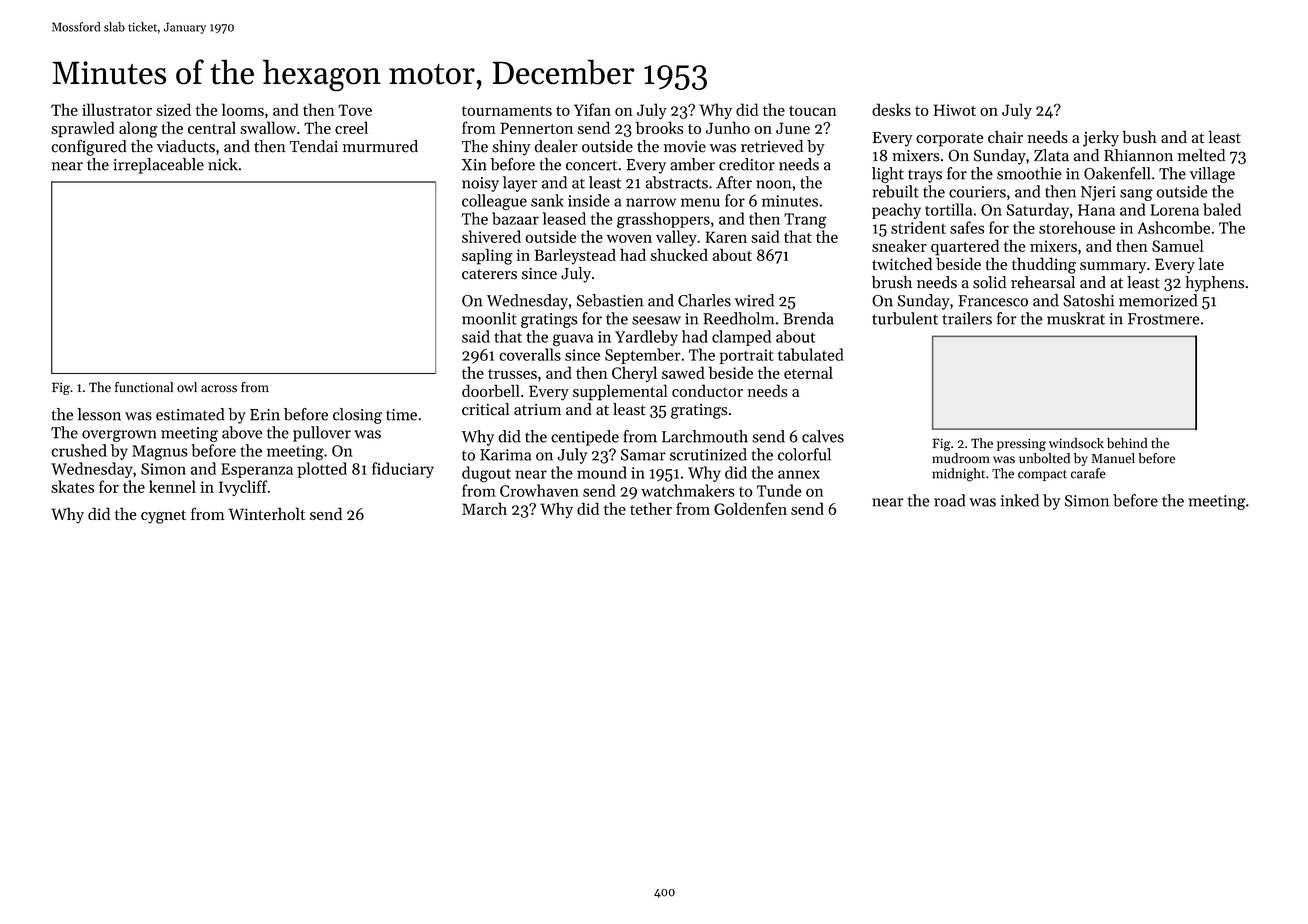  What do you see at coordinates (487, 256) in the screenshot?
I see `sapling` at bounding box center [487, 256].
